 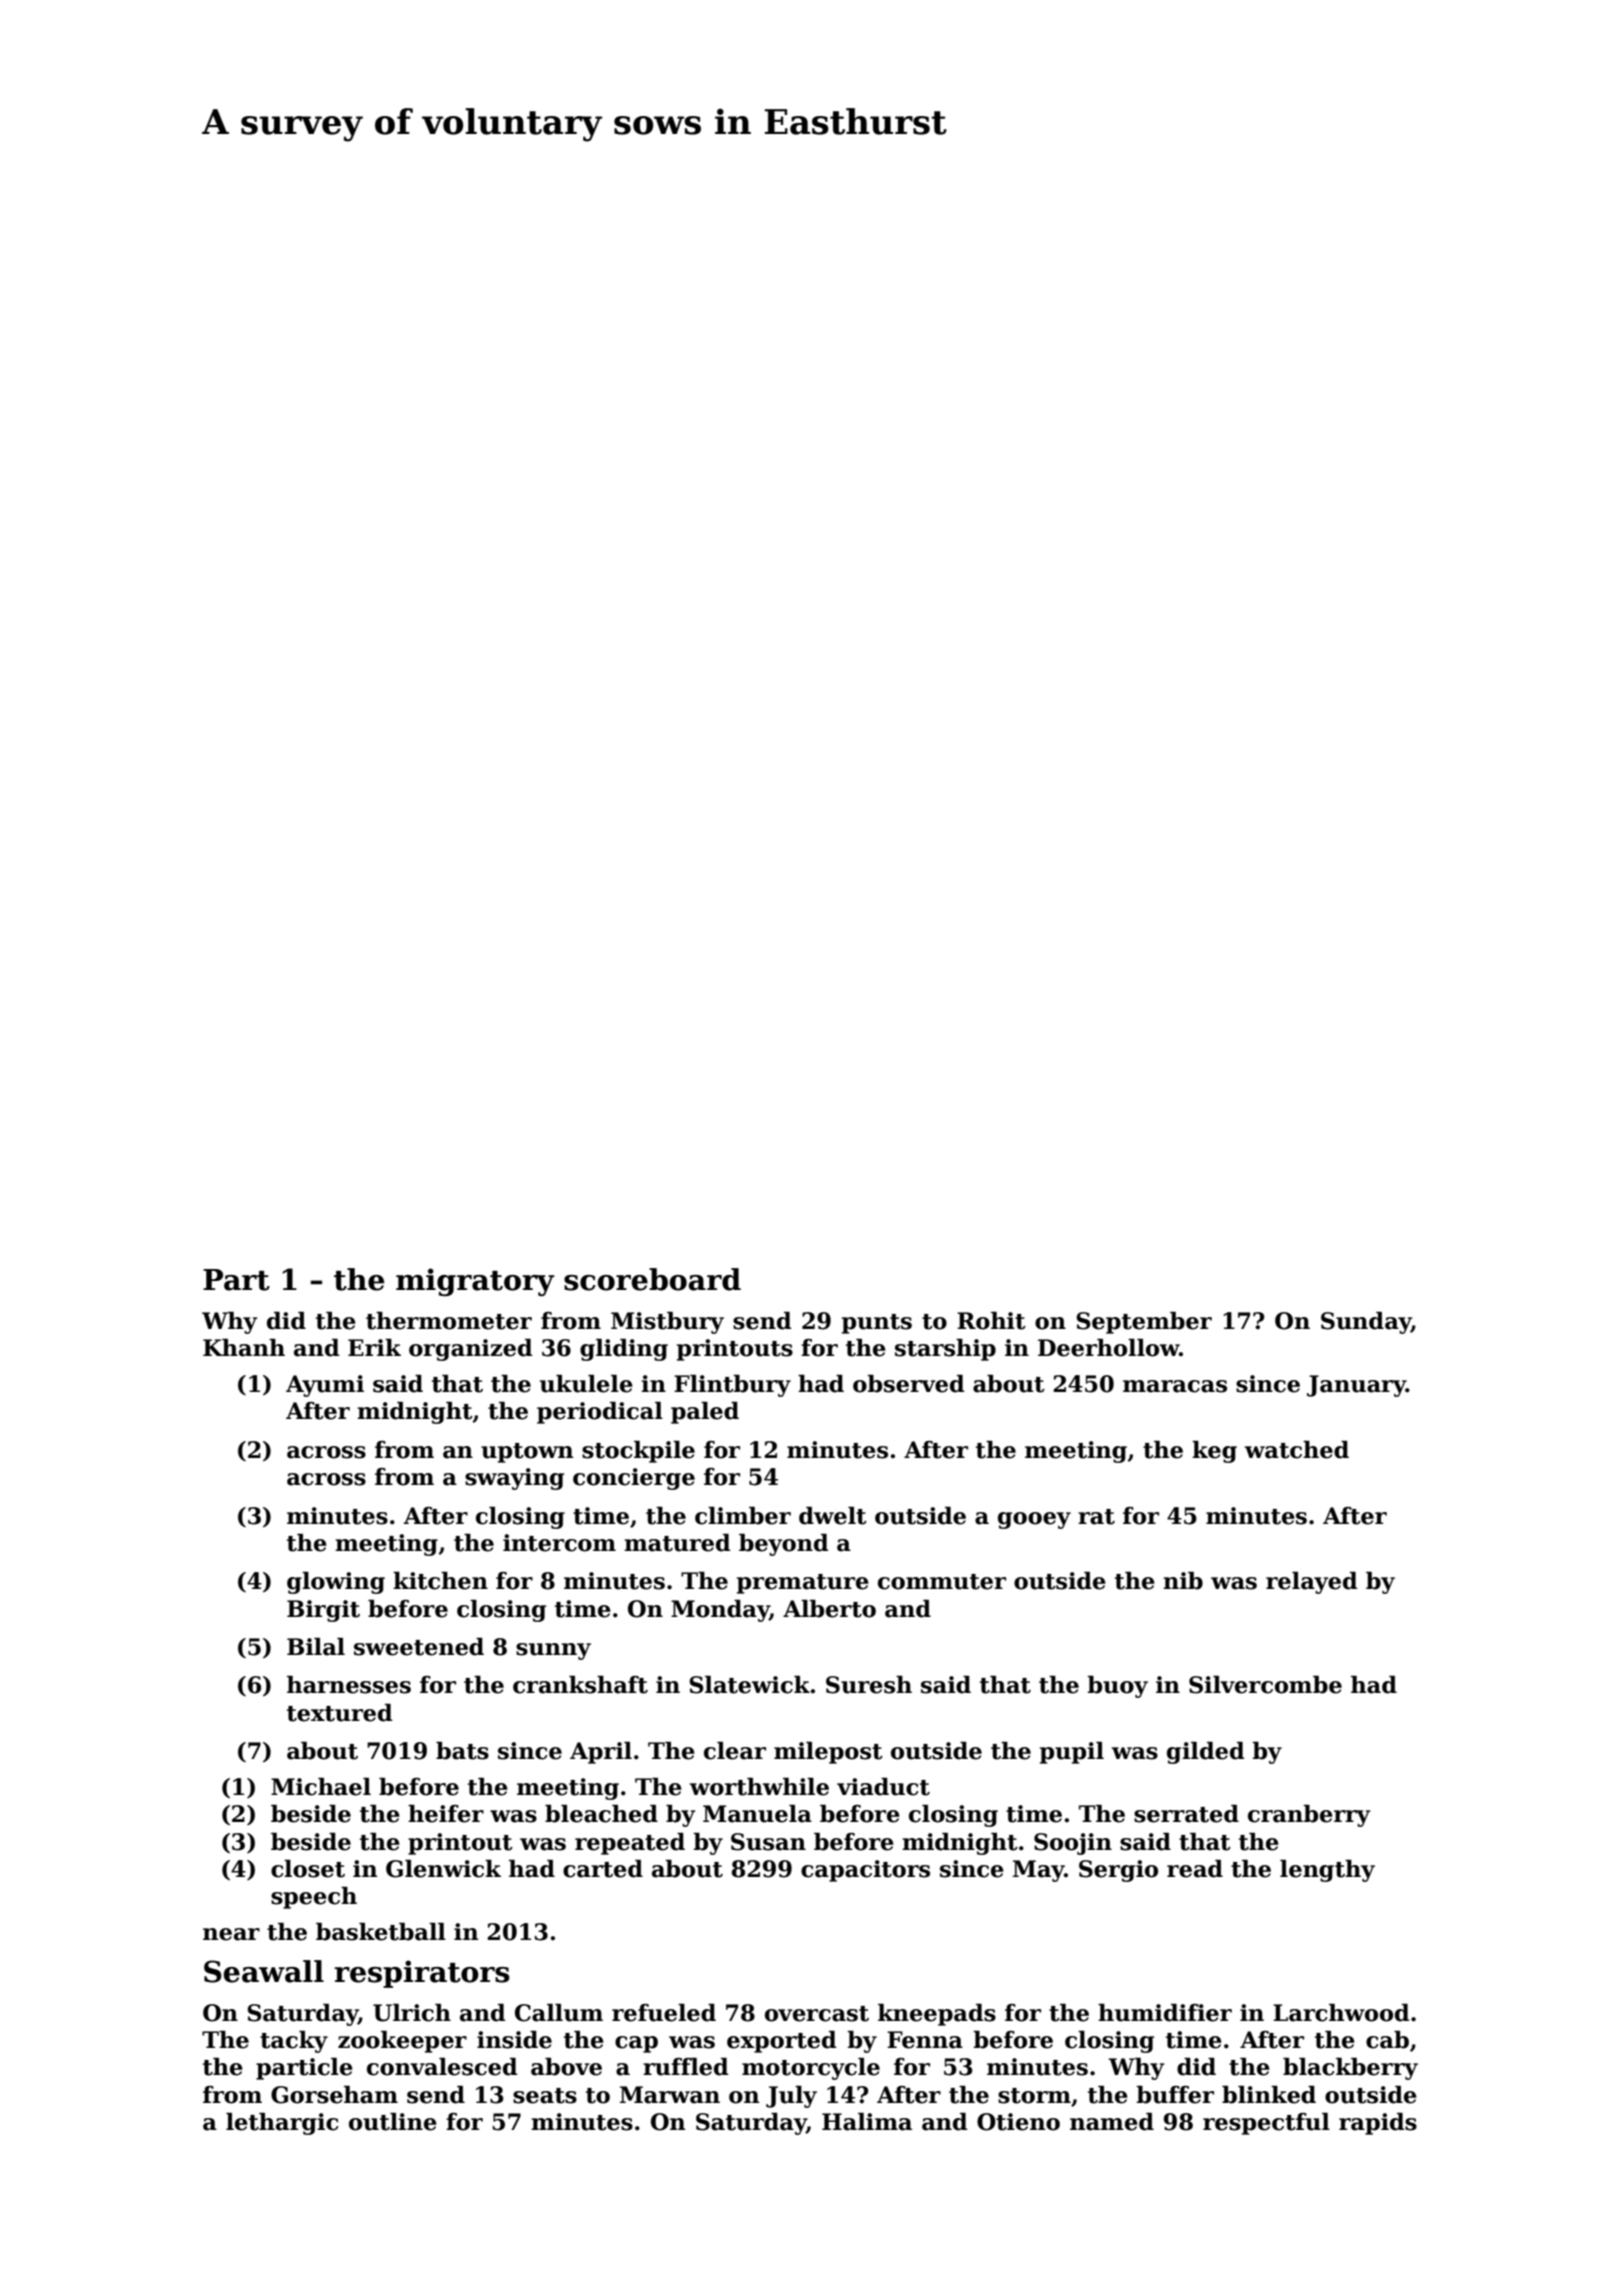 I want to click on Khanh, so click(x=244, y=1348).
